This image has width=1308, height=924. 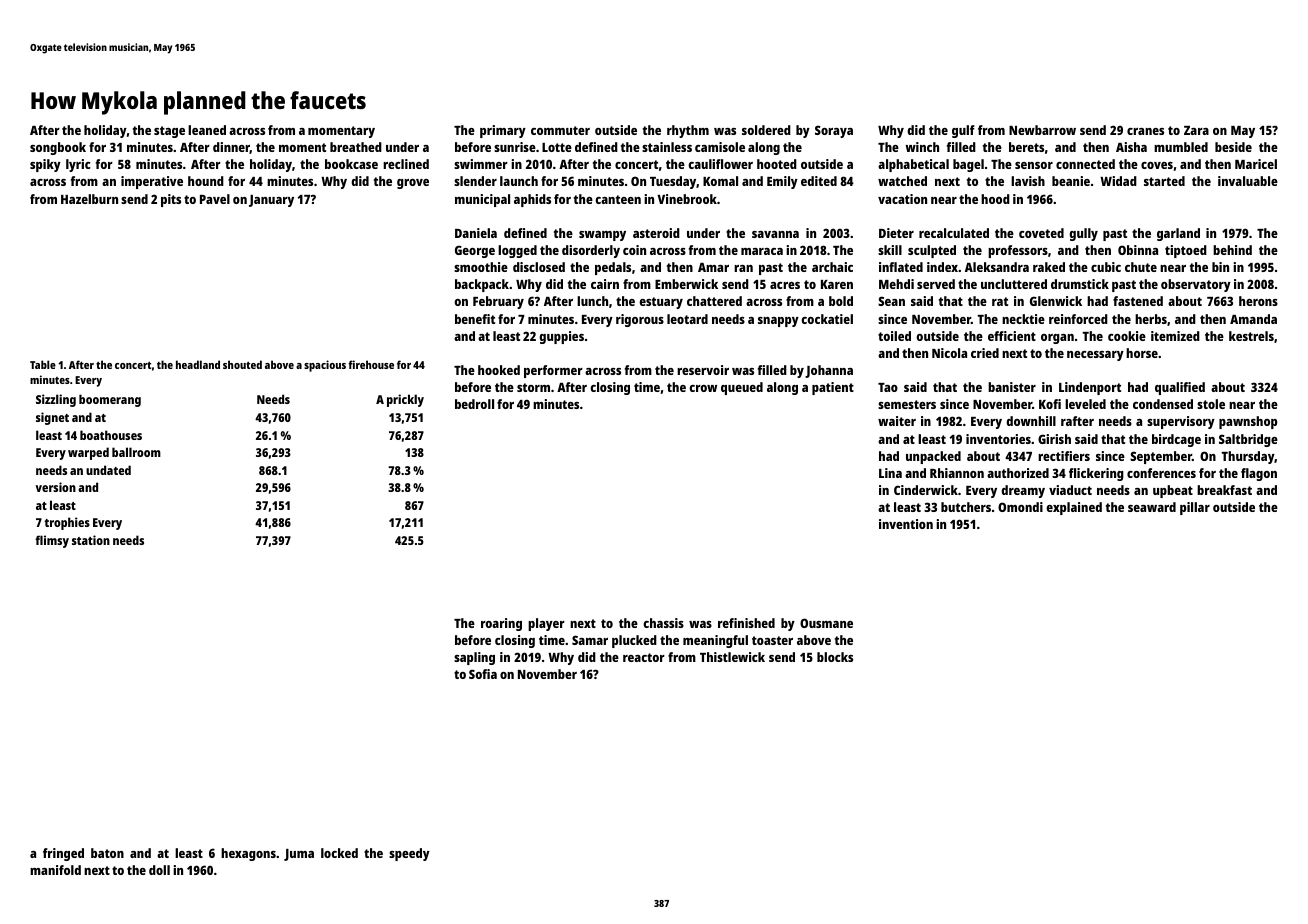 What do you see at coordinates (501, 624) in the image?
I see `roaring` at bounding box center [501, 624].
